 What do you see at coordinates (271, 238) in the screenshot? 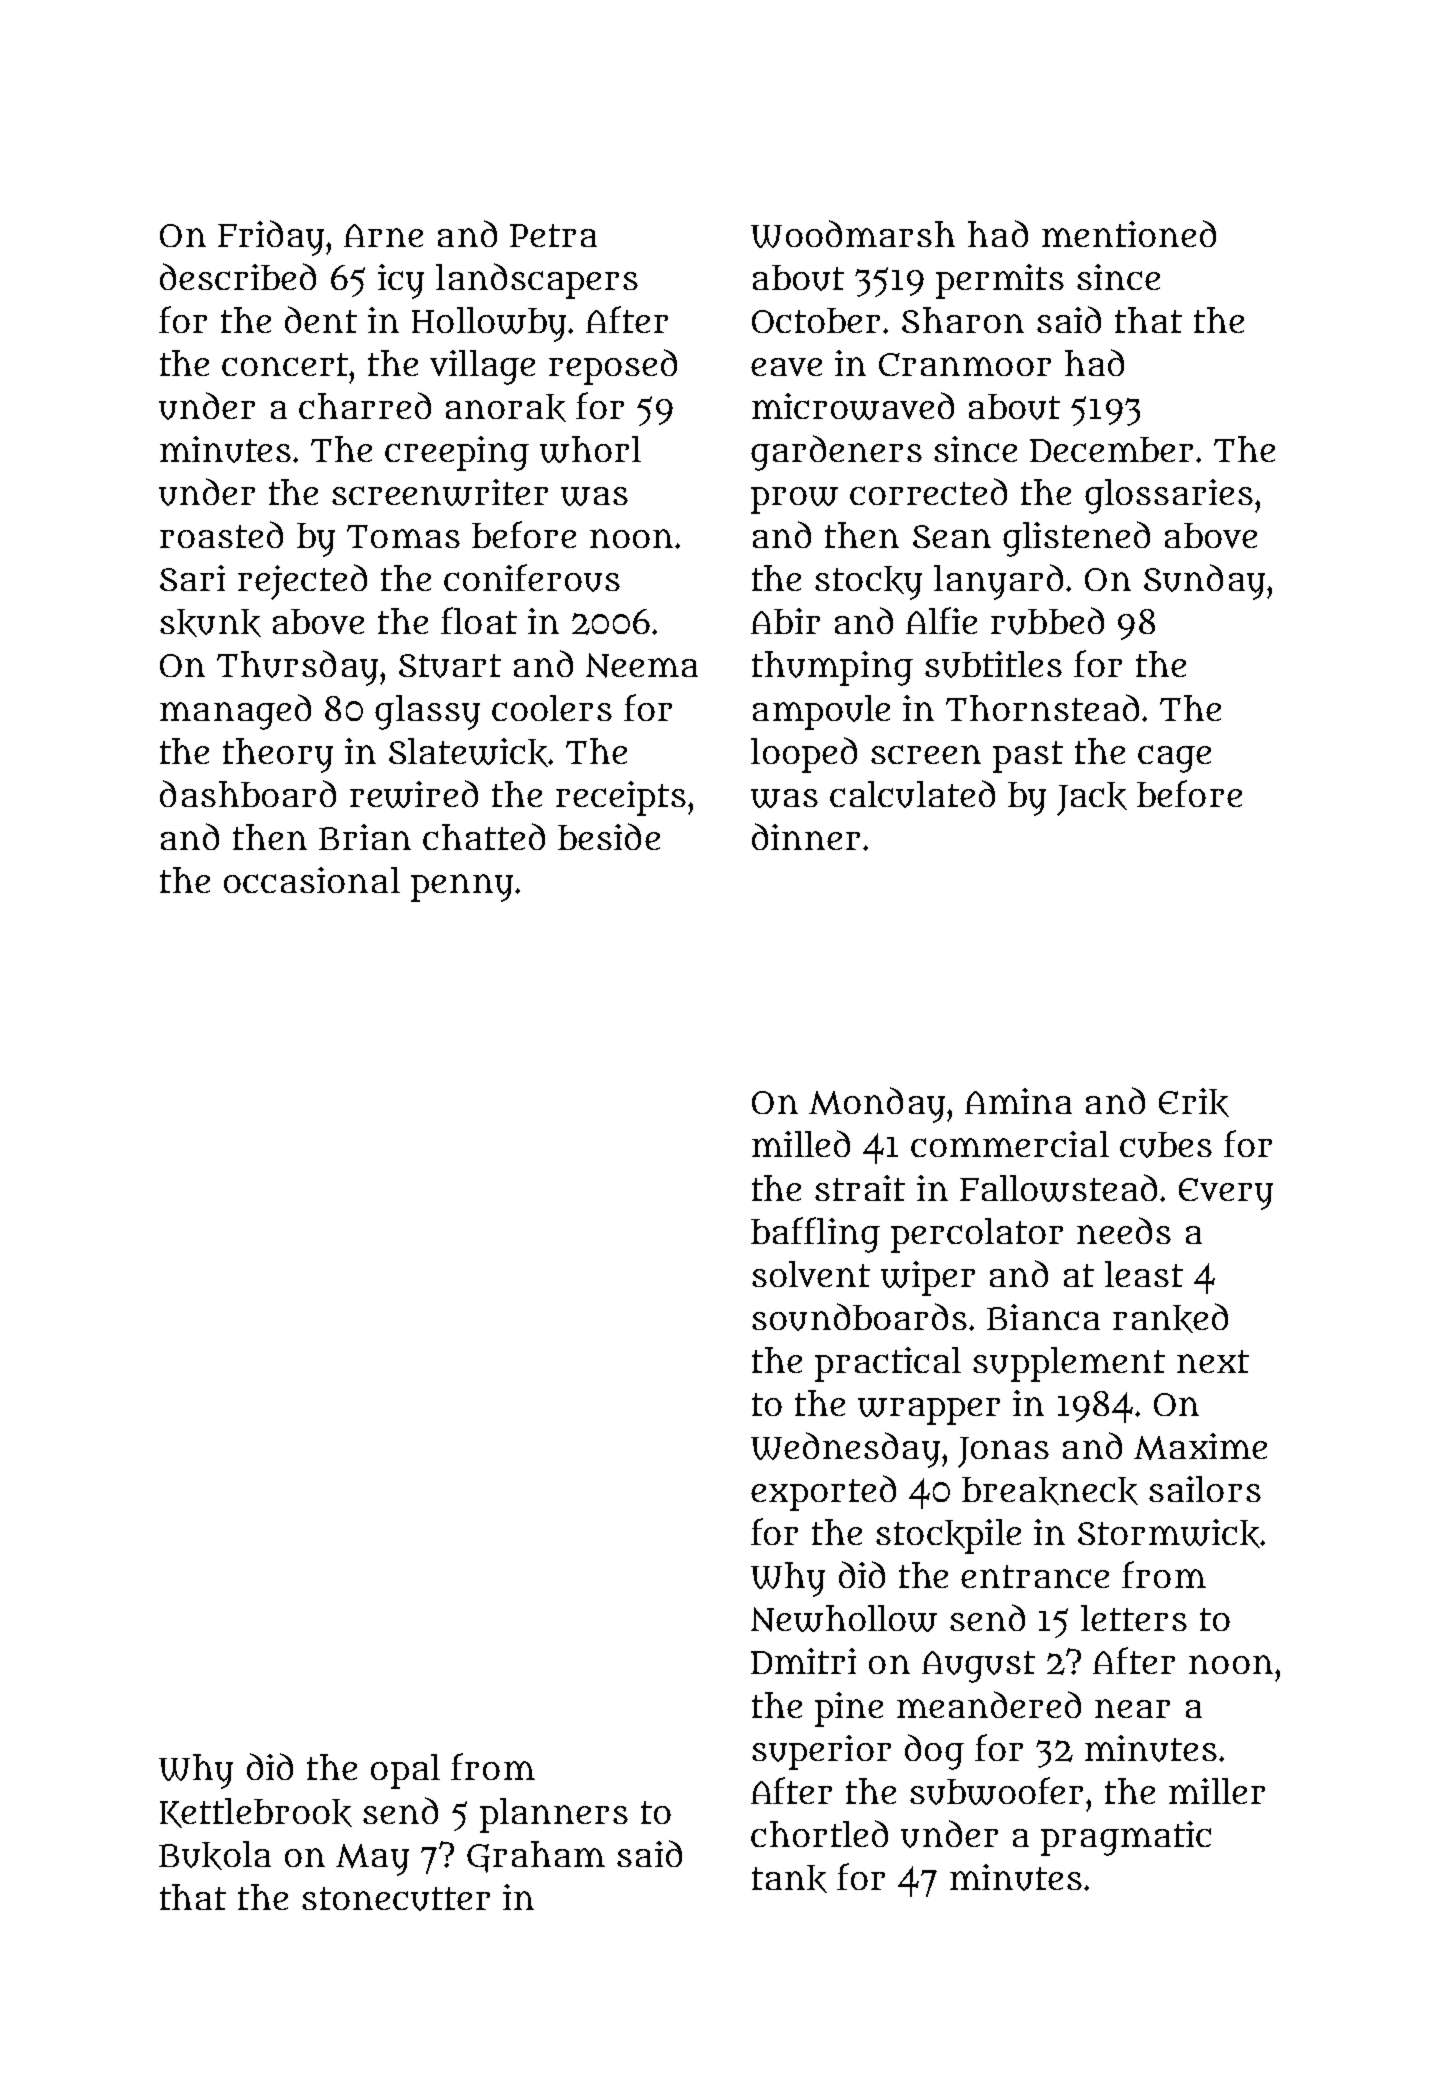
I see `Friday` at bounding box center [271, 238].
